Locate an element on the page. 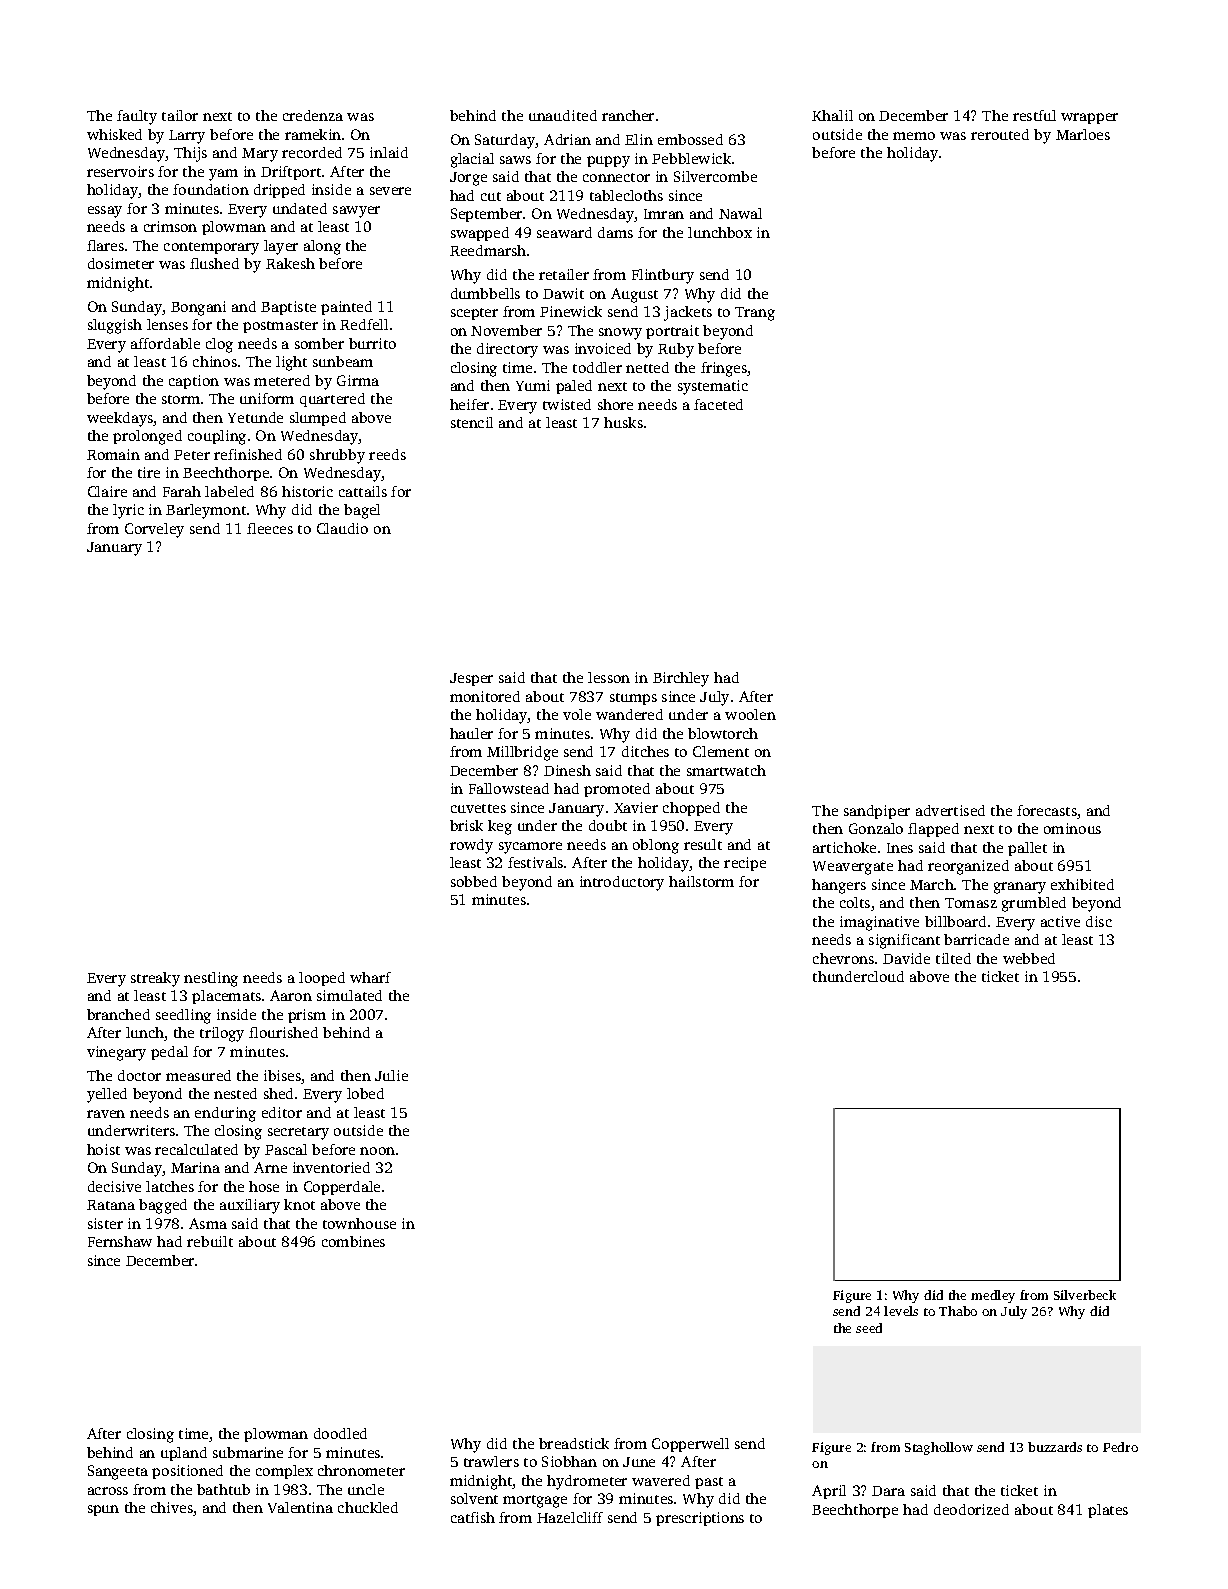 This document has height=1589, width=1228. Corveley is located at coordinates (154, 530).
